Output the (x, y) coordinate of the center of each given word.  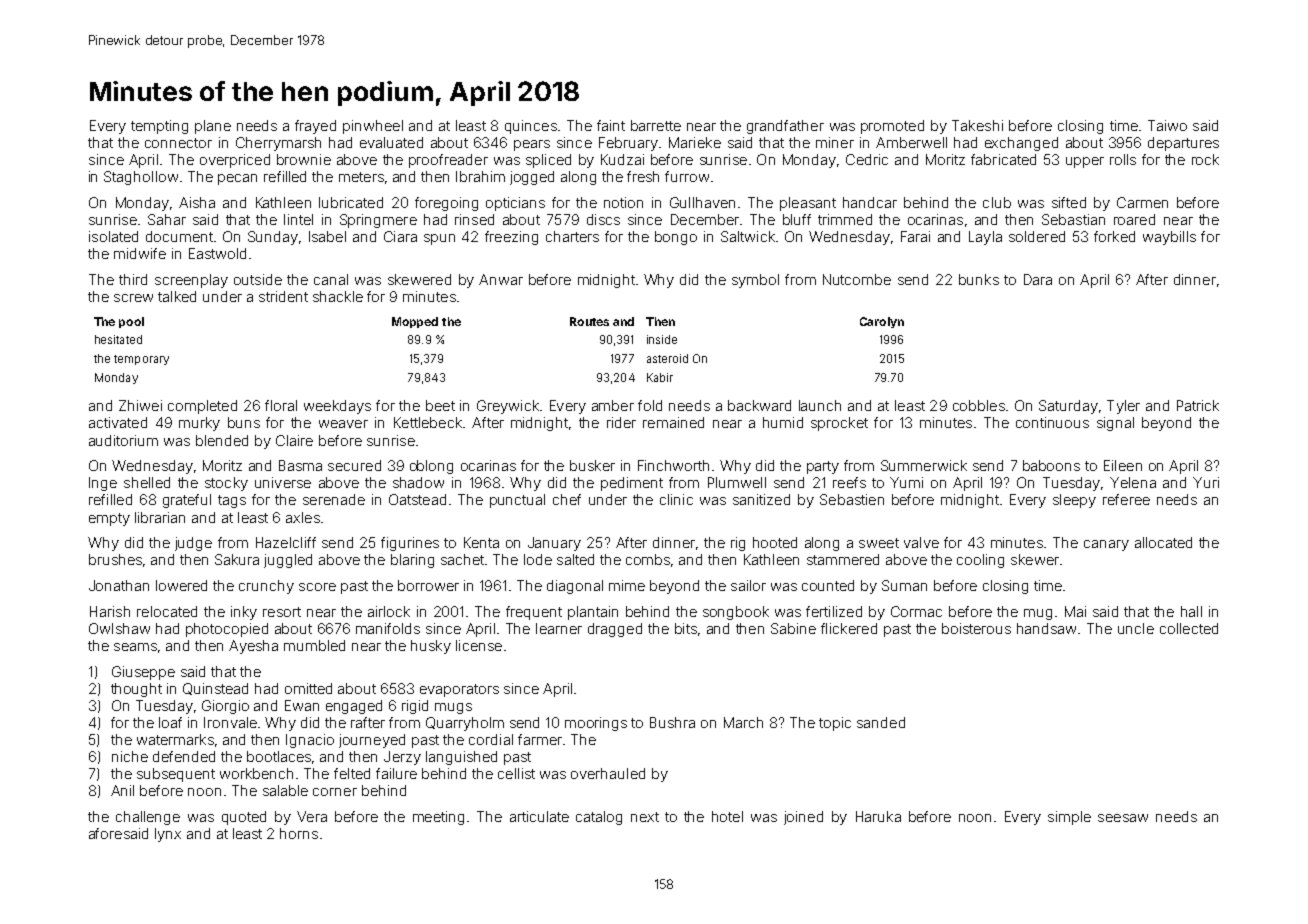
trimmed (845, 219)
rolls (1123, 159)
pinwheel (373, 127)
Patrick (1198, 405)
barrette (656, 125)
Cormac (916, 611)
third (133, 279)
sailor (748, 585)
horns (299, 833)
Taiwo (1167, 125)
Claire (294, 440)
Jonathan (119, 585)
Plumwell (737, 482)
